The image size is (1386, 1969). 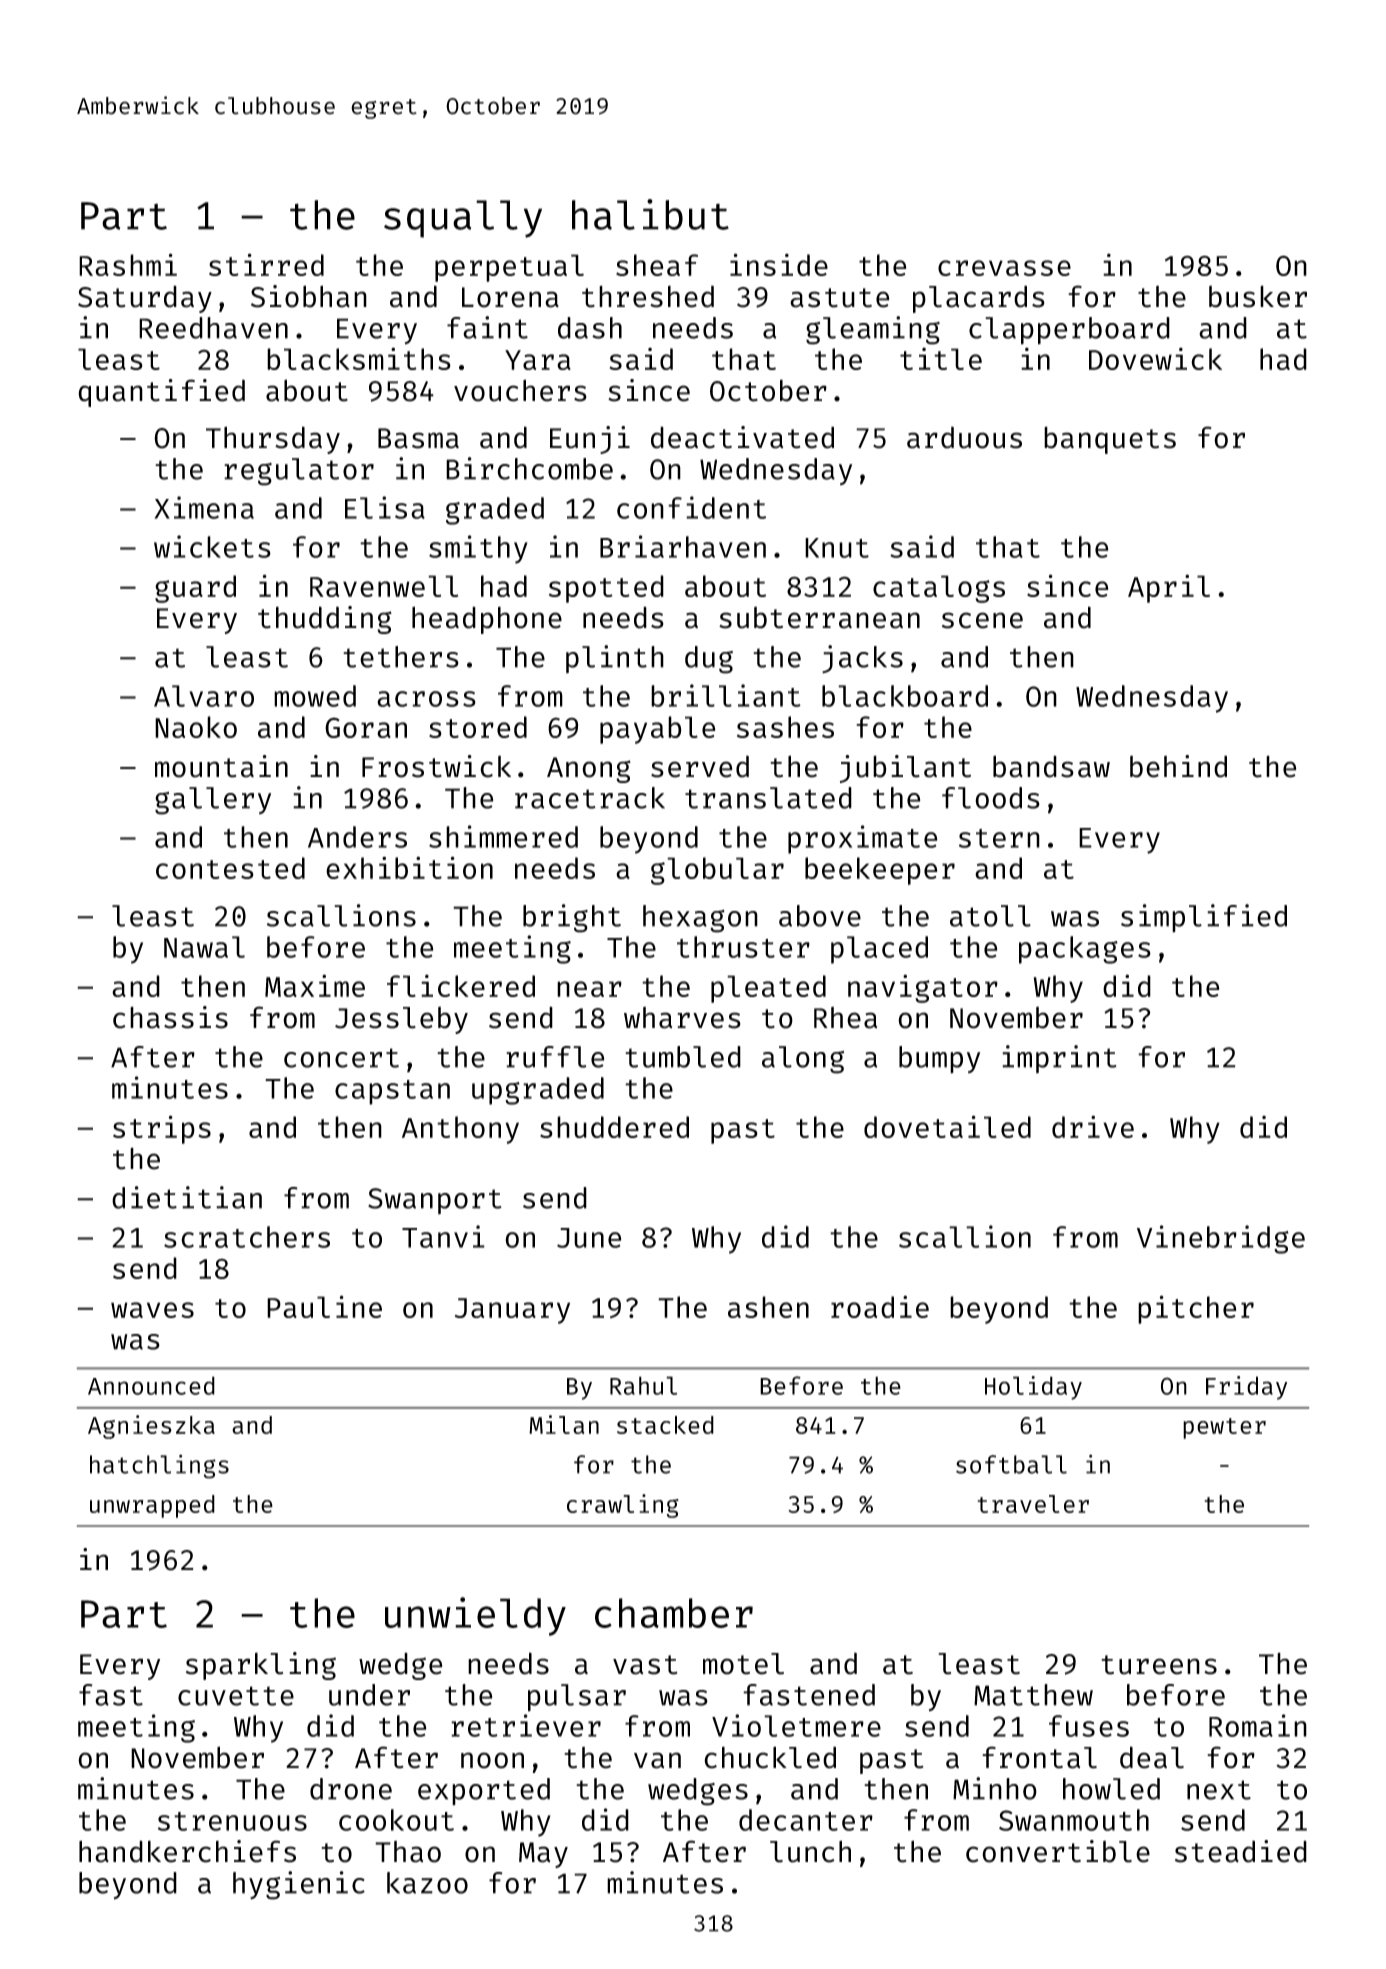 What do you see at coordinates (187, 1851) in the screenshot?
I see `handkerchiefs` at bounding box center [187, 1851].
